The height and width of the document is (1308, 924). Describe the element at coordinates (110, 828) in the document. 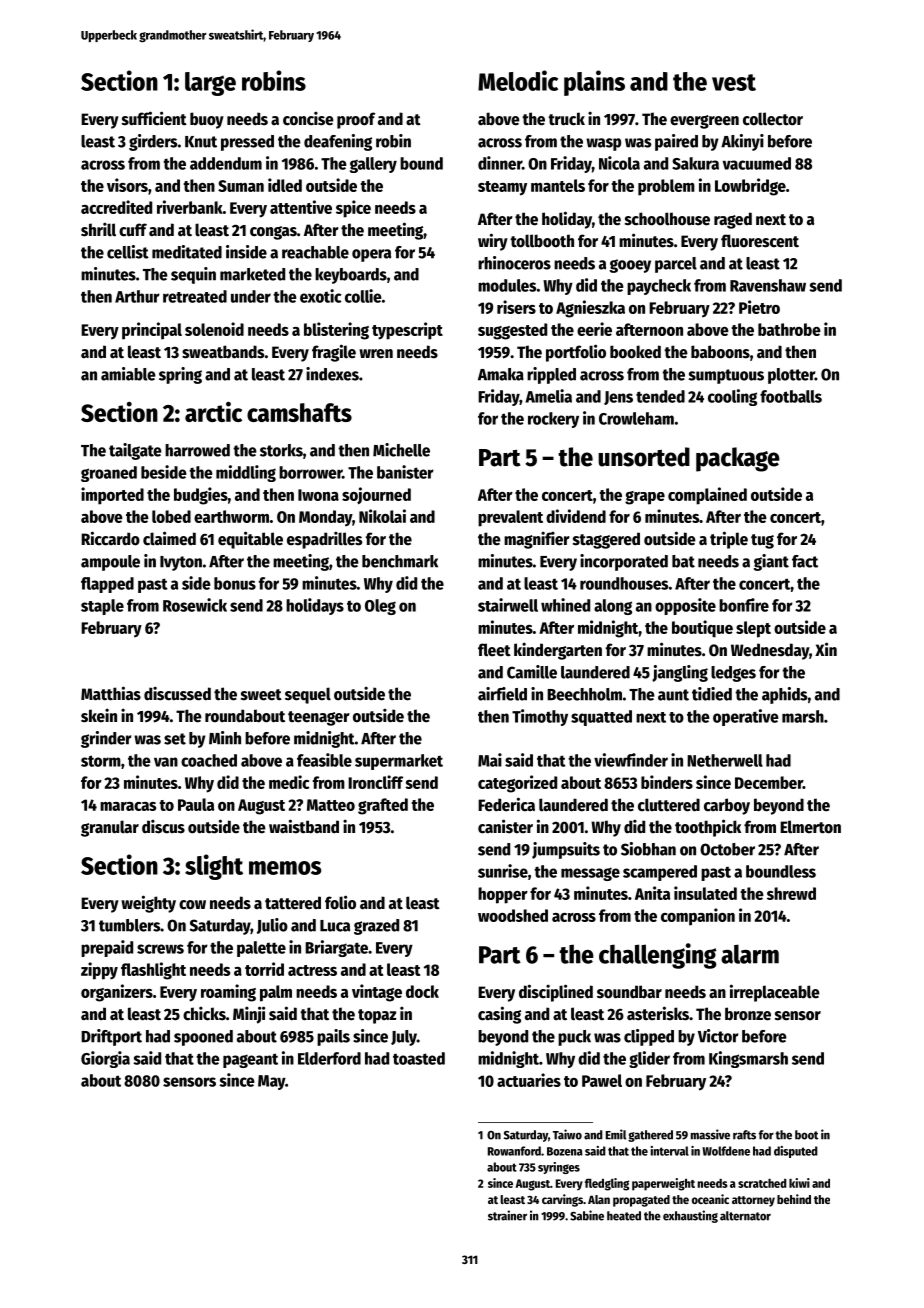

I see `granular` at that location.
